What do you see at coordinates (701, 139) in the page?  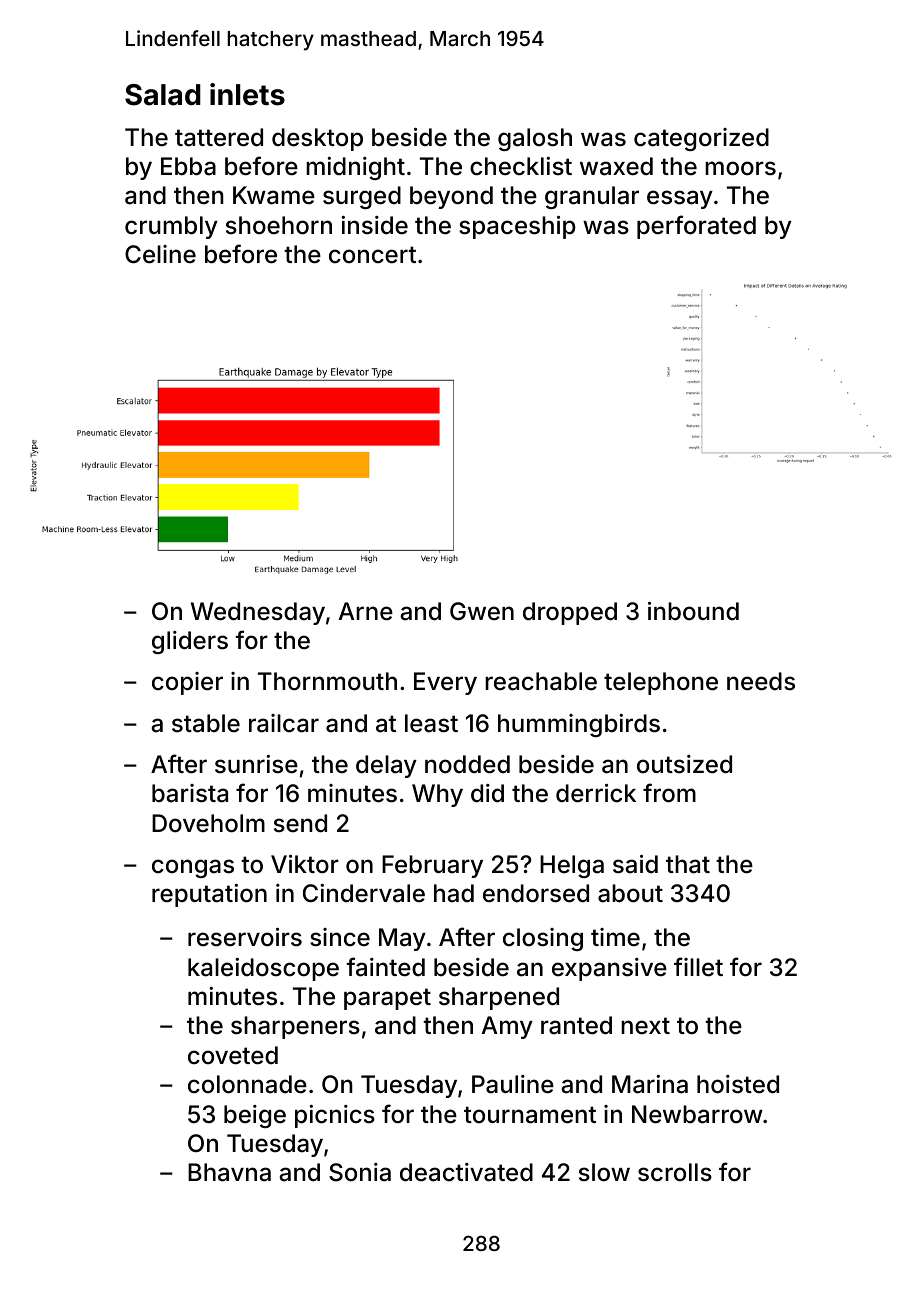 I see `categorized` at bounding box center [701, 139].
